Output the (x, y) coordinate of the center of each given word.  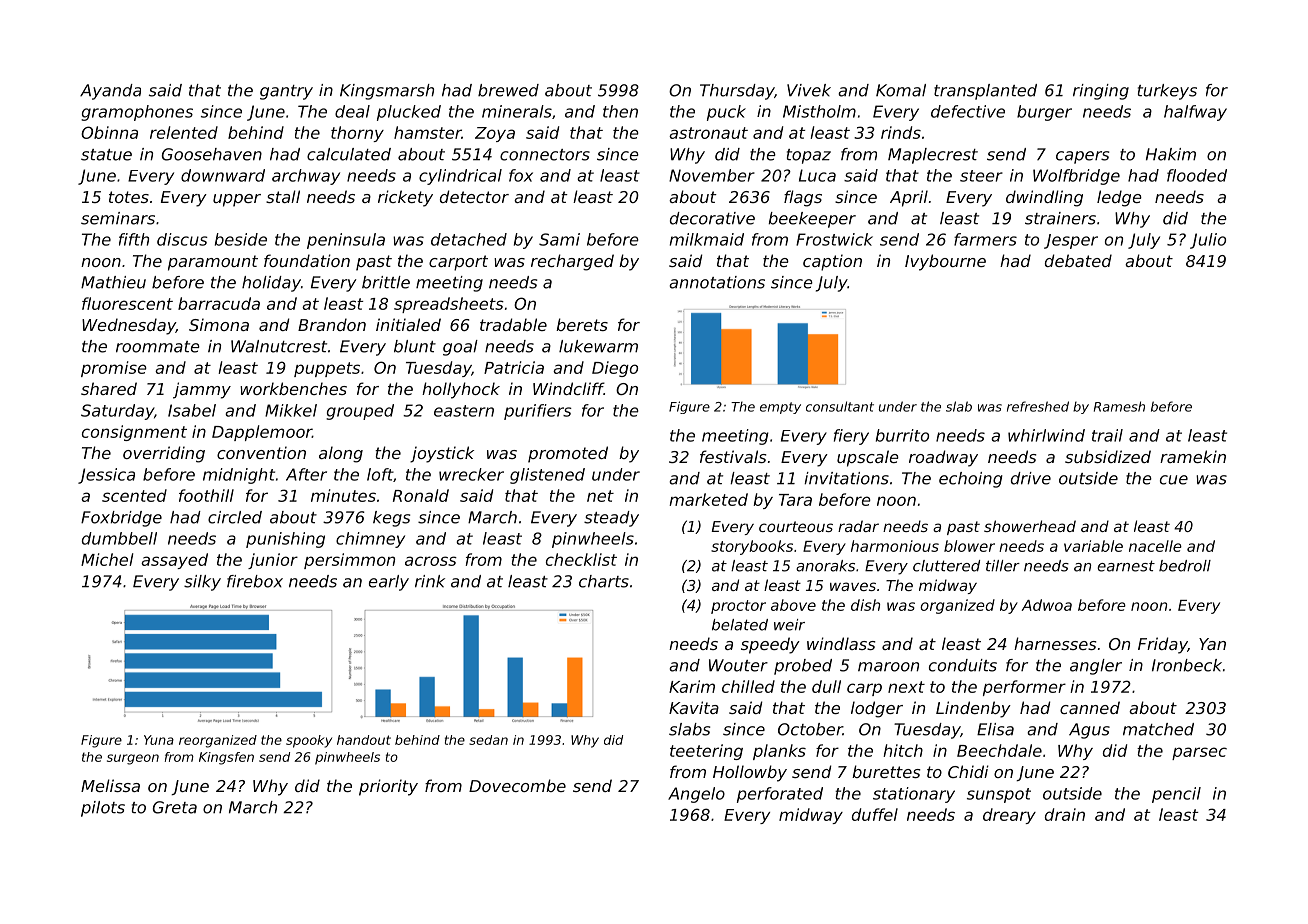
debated (1078, 260)
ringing (1101, 92)
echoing (971, 480)
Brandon (332, 324)
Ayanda (110, 92)
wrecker (471, 474)
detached (469, 239)
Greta (175, 807)
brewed (508, 90)
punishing (285, 540)
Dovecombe (517, 785)
